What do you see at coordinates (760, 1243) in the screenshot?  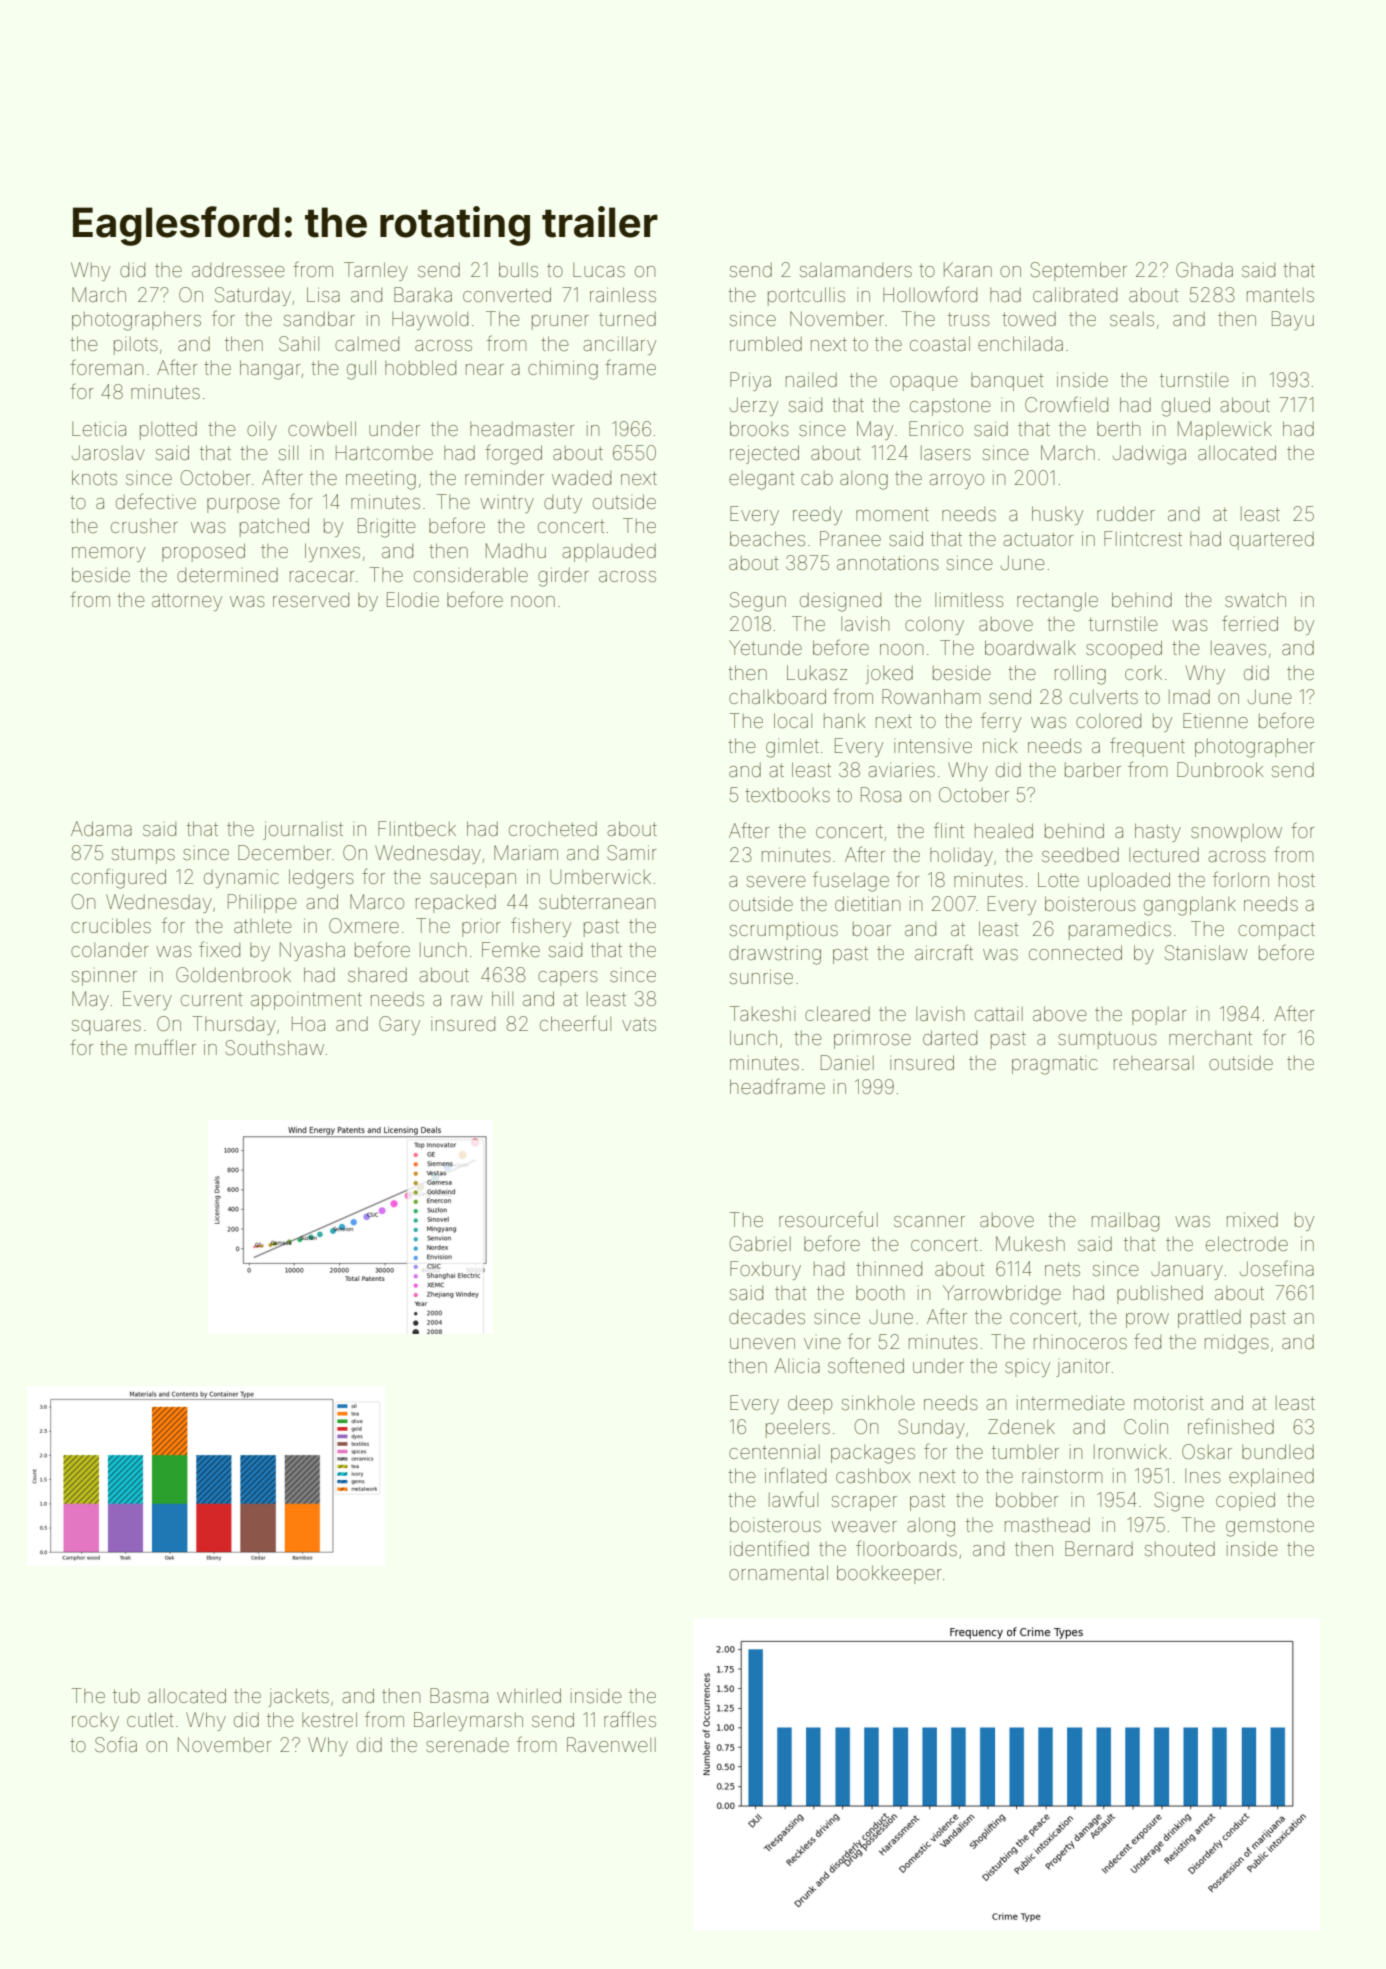 I see `Gabriel` at bounding box center [760, 1243].
